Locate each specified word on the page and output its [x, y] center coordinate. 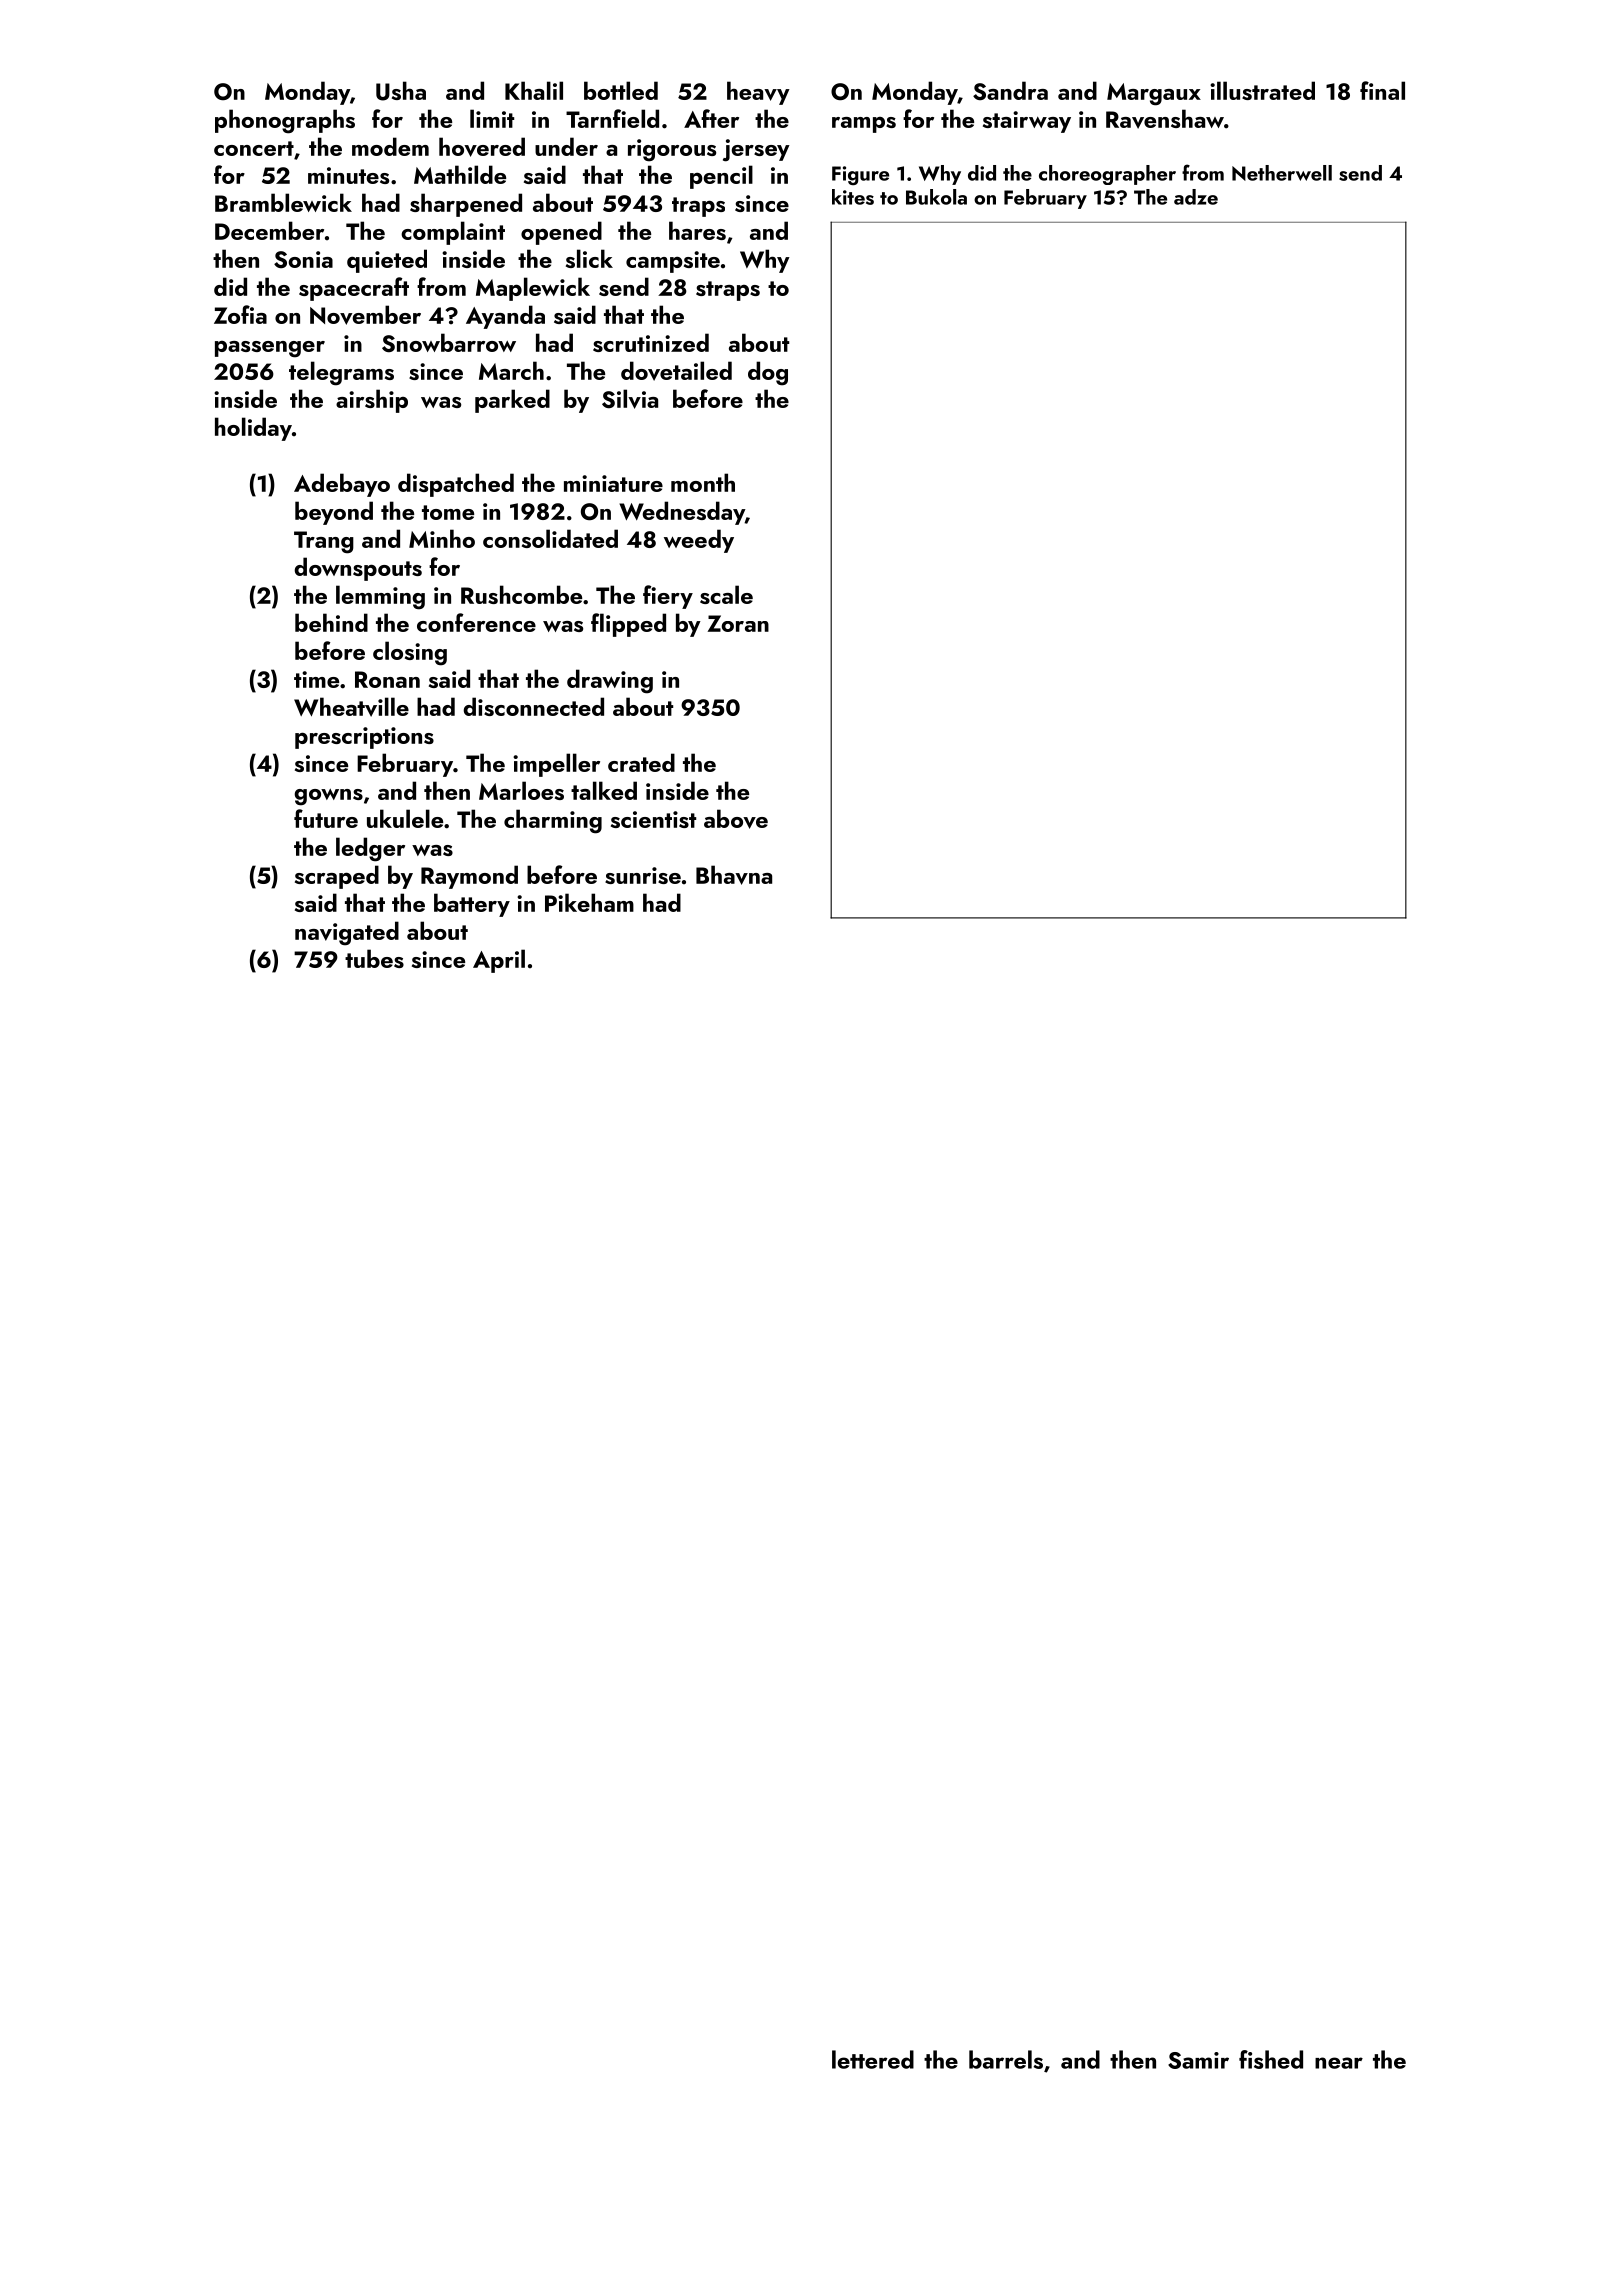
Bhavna [734, 875]
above [736, 819]
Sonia [303, 259]
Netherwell [1282, 173]
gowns [328, 797]
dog [768, 373]
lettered [873, 2059]
